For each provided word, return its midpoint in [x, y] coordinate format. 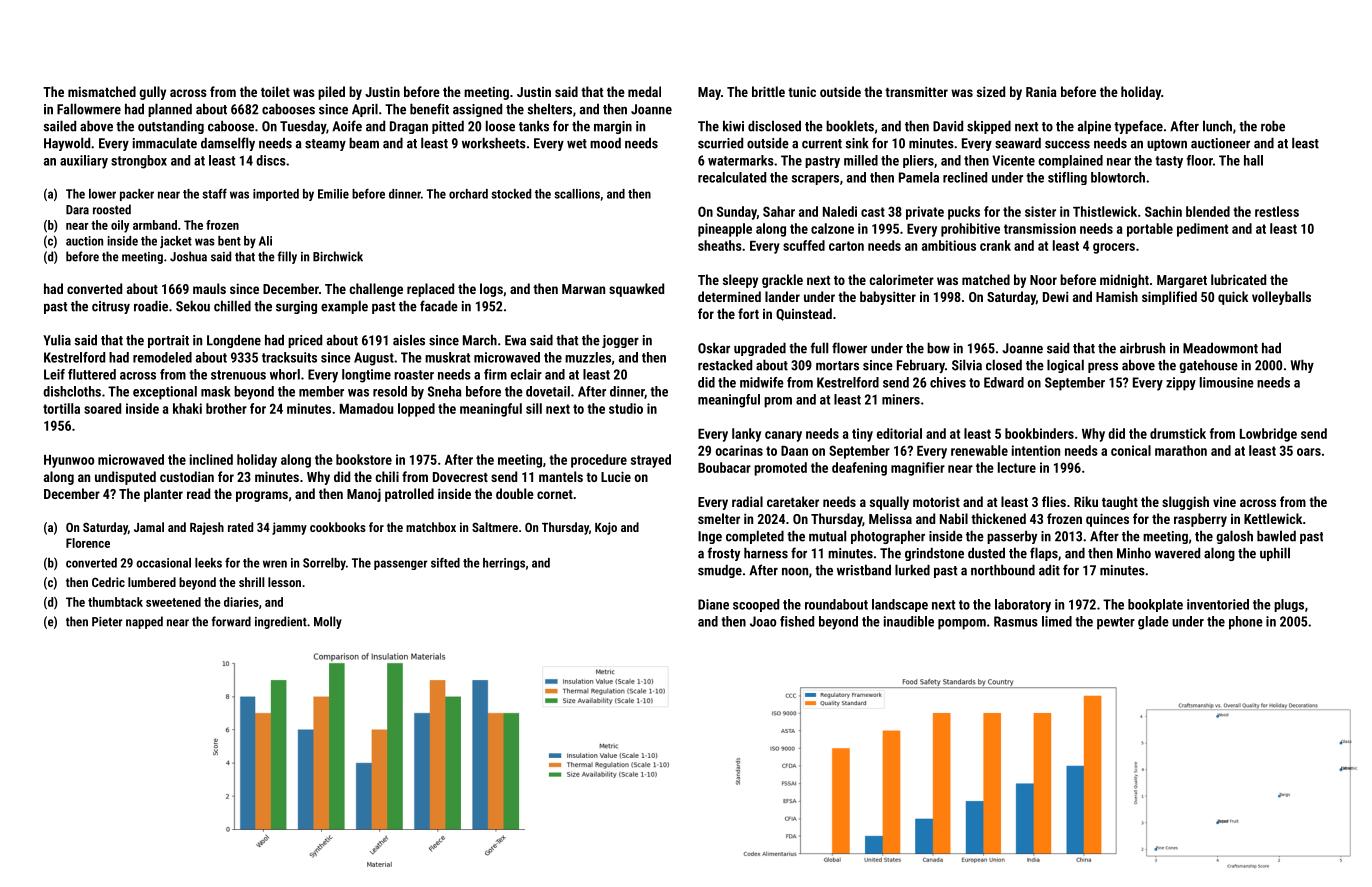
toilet [275, 91]
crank [995, 245]
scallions [577, 194]
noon [795, 571]
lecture [1017, 467]
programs [262, 496]
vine [1224, 502]
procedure [599, 461]
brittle [768, 91]
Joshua [188, 256]
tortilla [61, 408]
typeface [1138, 127]
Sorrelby [324, 564]
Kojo [606, 528]
